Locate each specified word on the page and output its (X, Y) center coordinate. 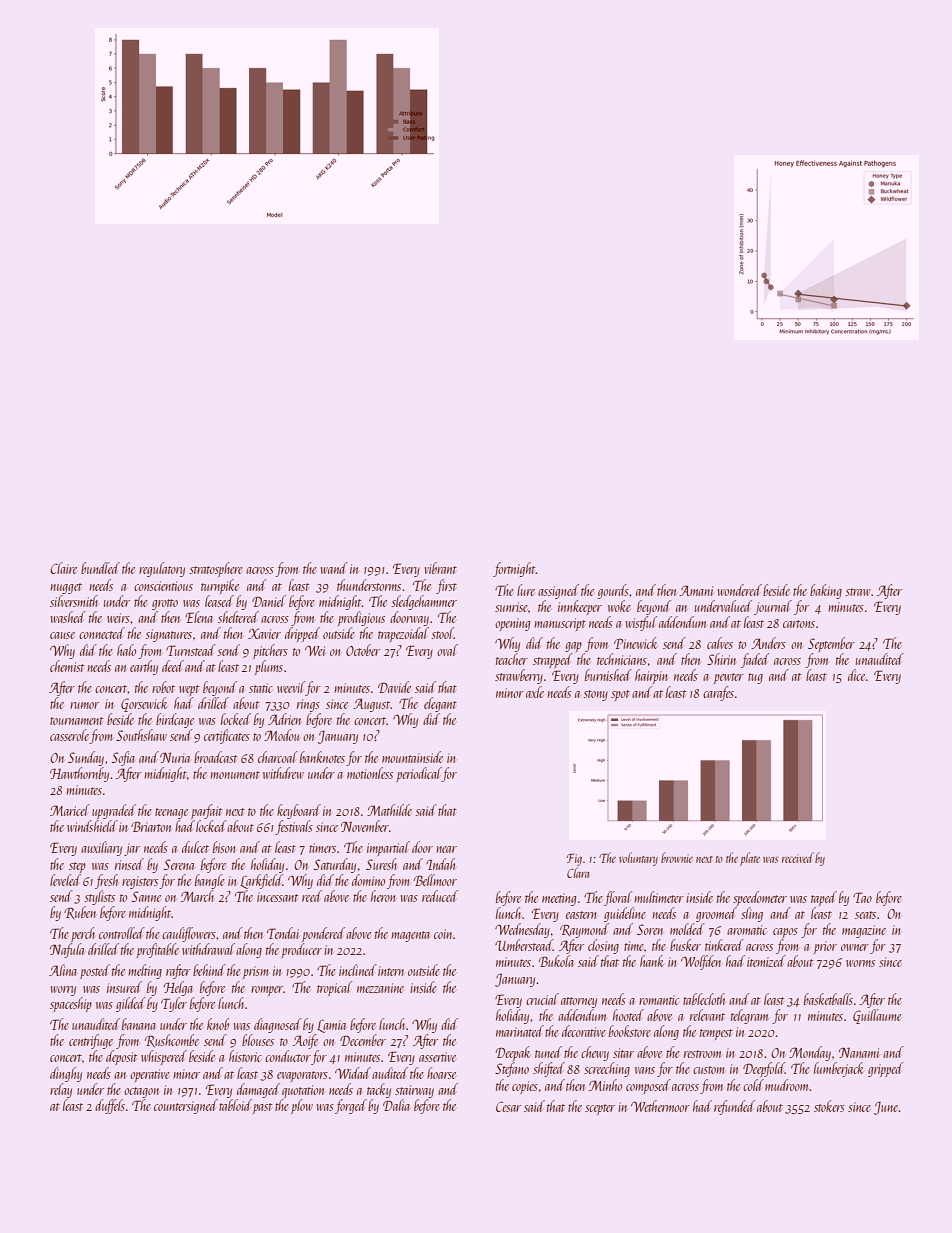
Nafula (67, 950)
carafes (718, 693)
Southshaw (141, 735)
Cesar (508, 1107)
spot (620, 695)
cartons (799, 624)
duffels (110, 1106)
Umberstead (524, 945)
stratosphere (216, 569)
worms (860, 963)
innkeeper (580, 607)
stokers (829, 1106)
